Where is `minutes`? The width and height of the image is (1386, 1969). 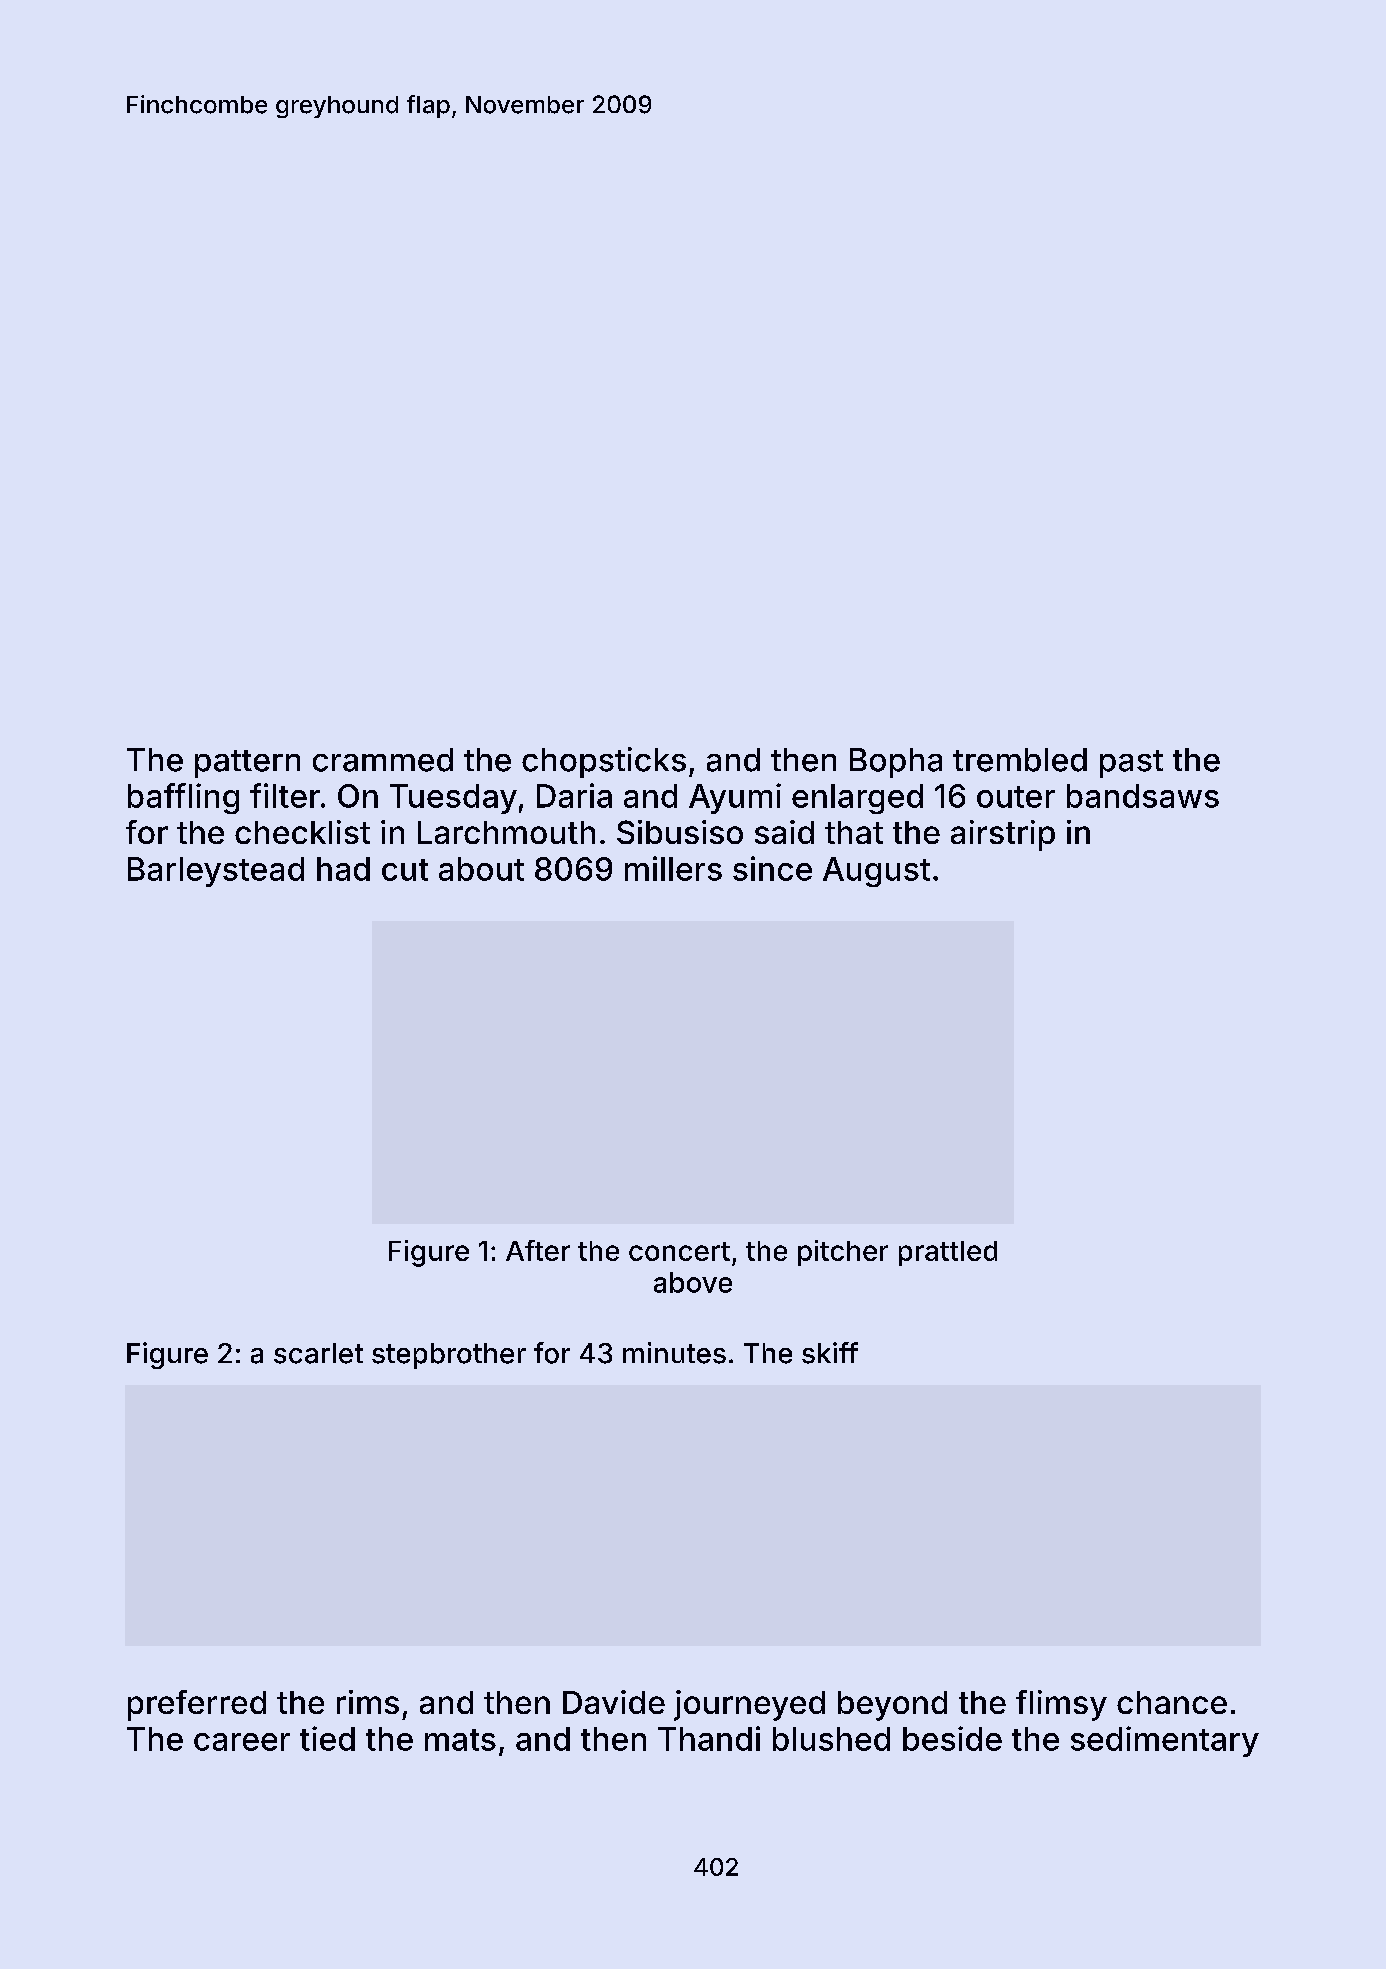 minutes is located at coordinates (674, 1353).
